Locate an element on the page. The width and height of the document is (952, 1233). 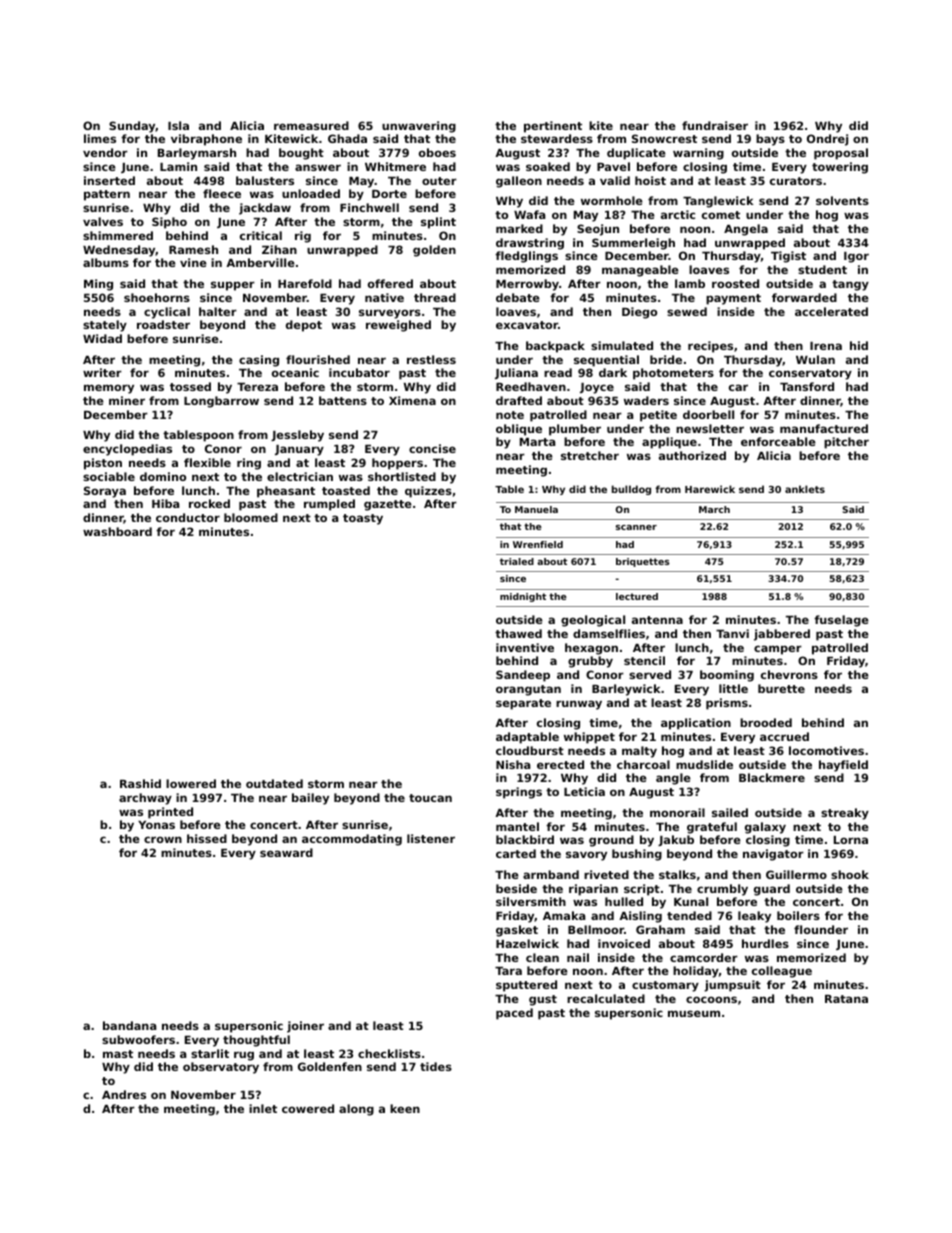
paced is located at coordinates (514, 1014).
